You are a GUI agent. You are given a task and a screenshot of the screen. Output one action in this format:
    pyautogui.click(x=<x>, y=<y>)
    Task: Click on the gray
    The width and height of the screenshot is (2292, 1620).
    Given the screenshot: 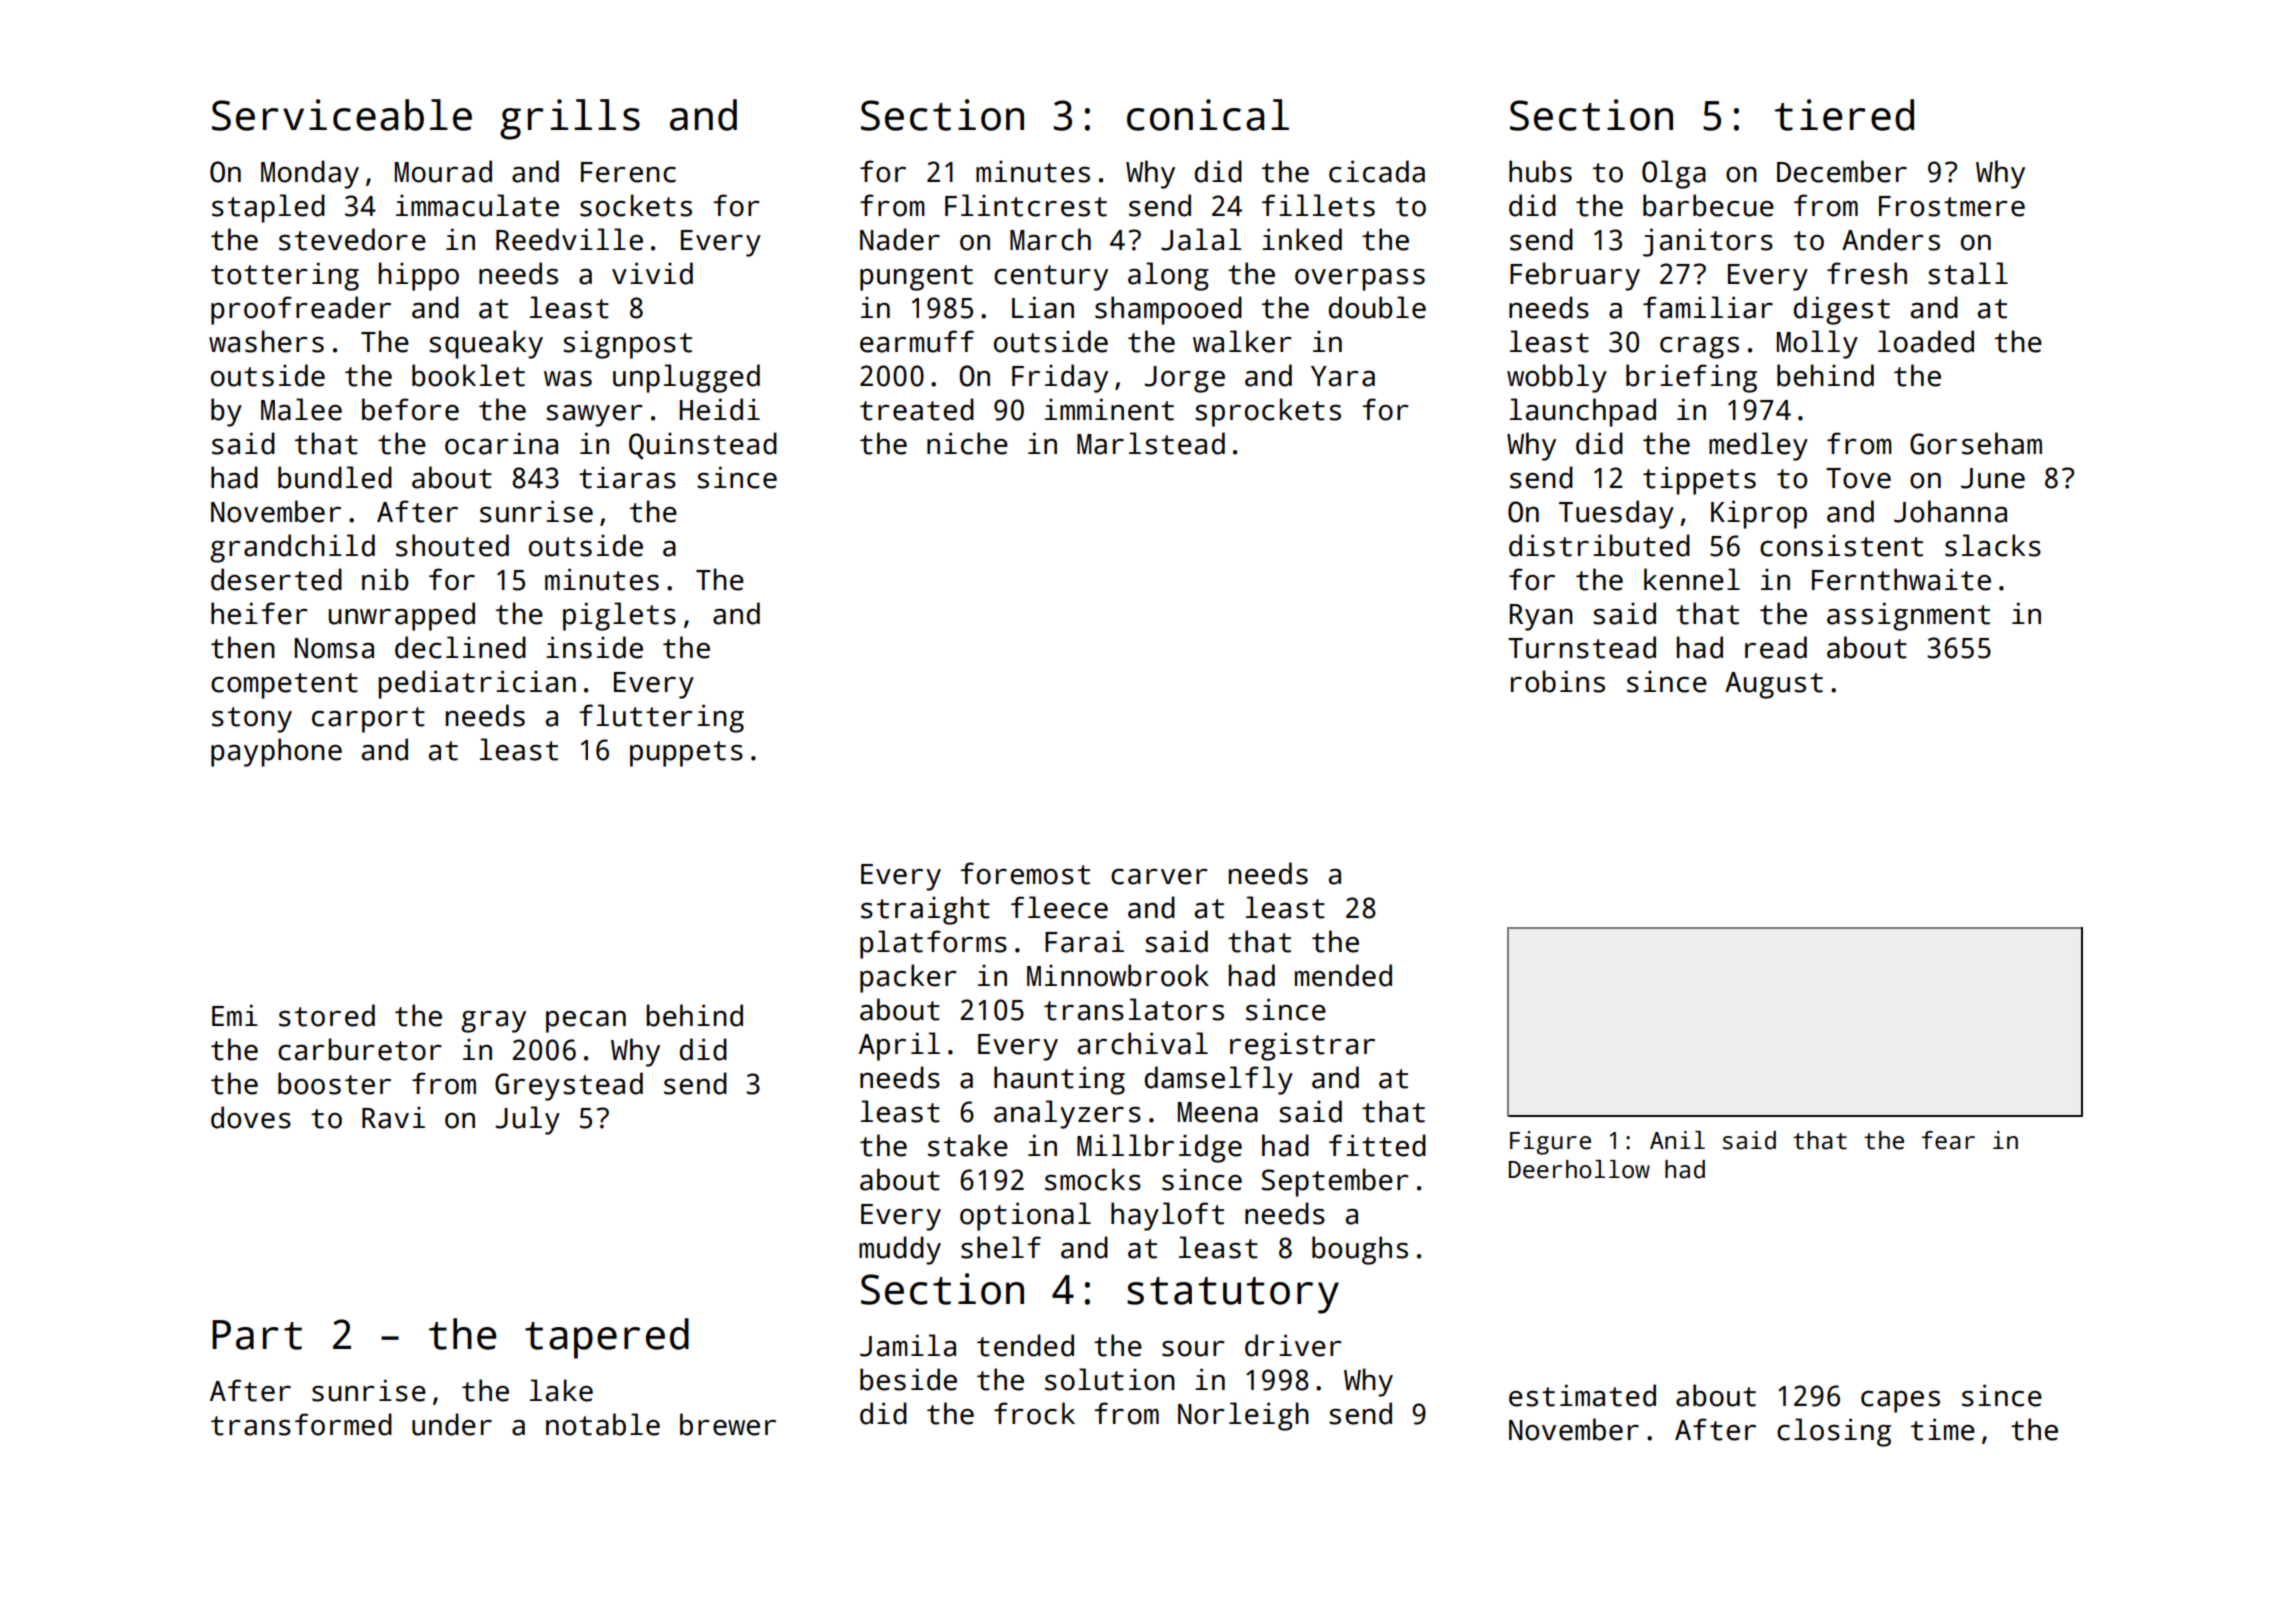 What is the action you would take?
    pyautogui.click(x=493, y=1021)
